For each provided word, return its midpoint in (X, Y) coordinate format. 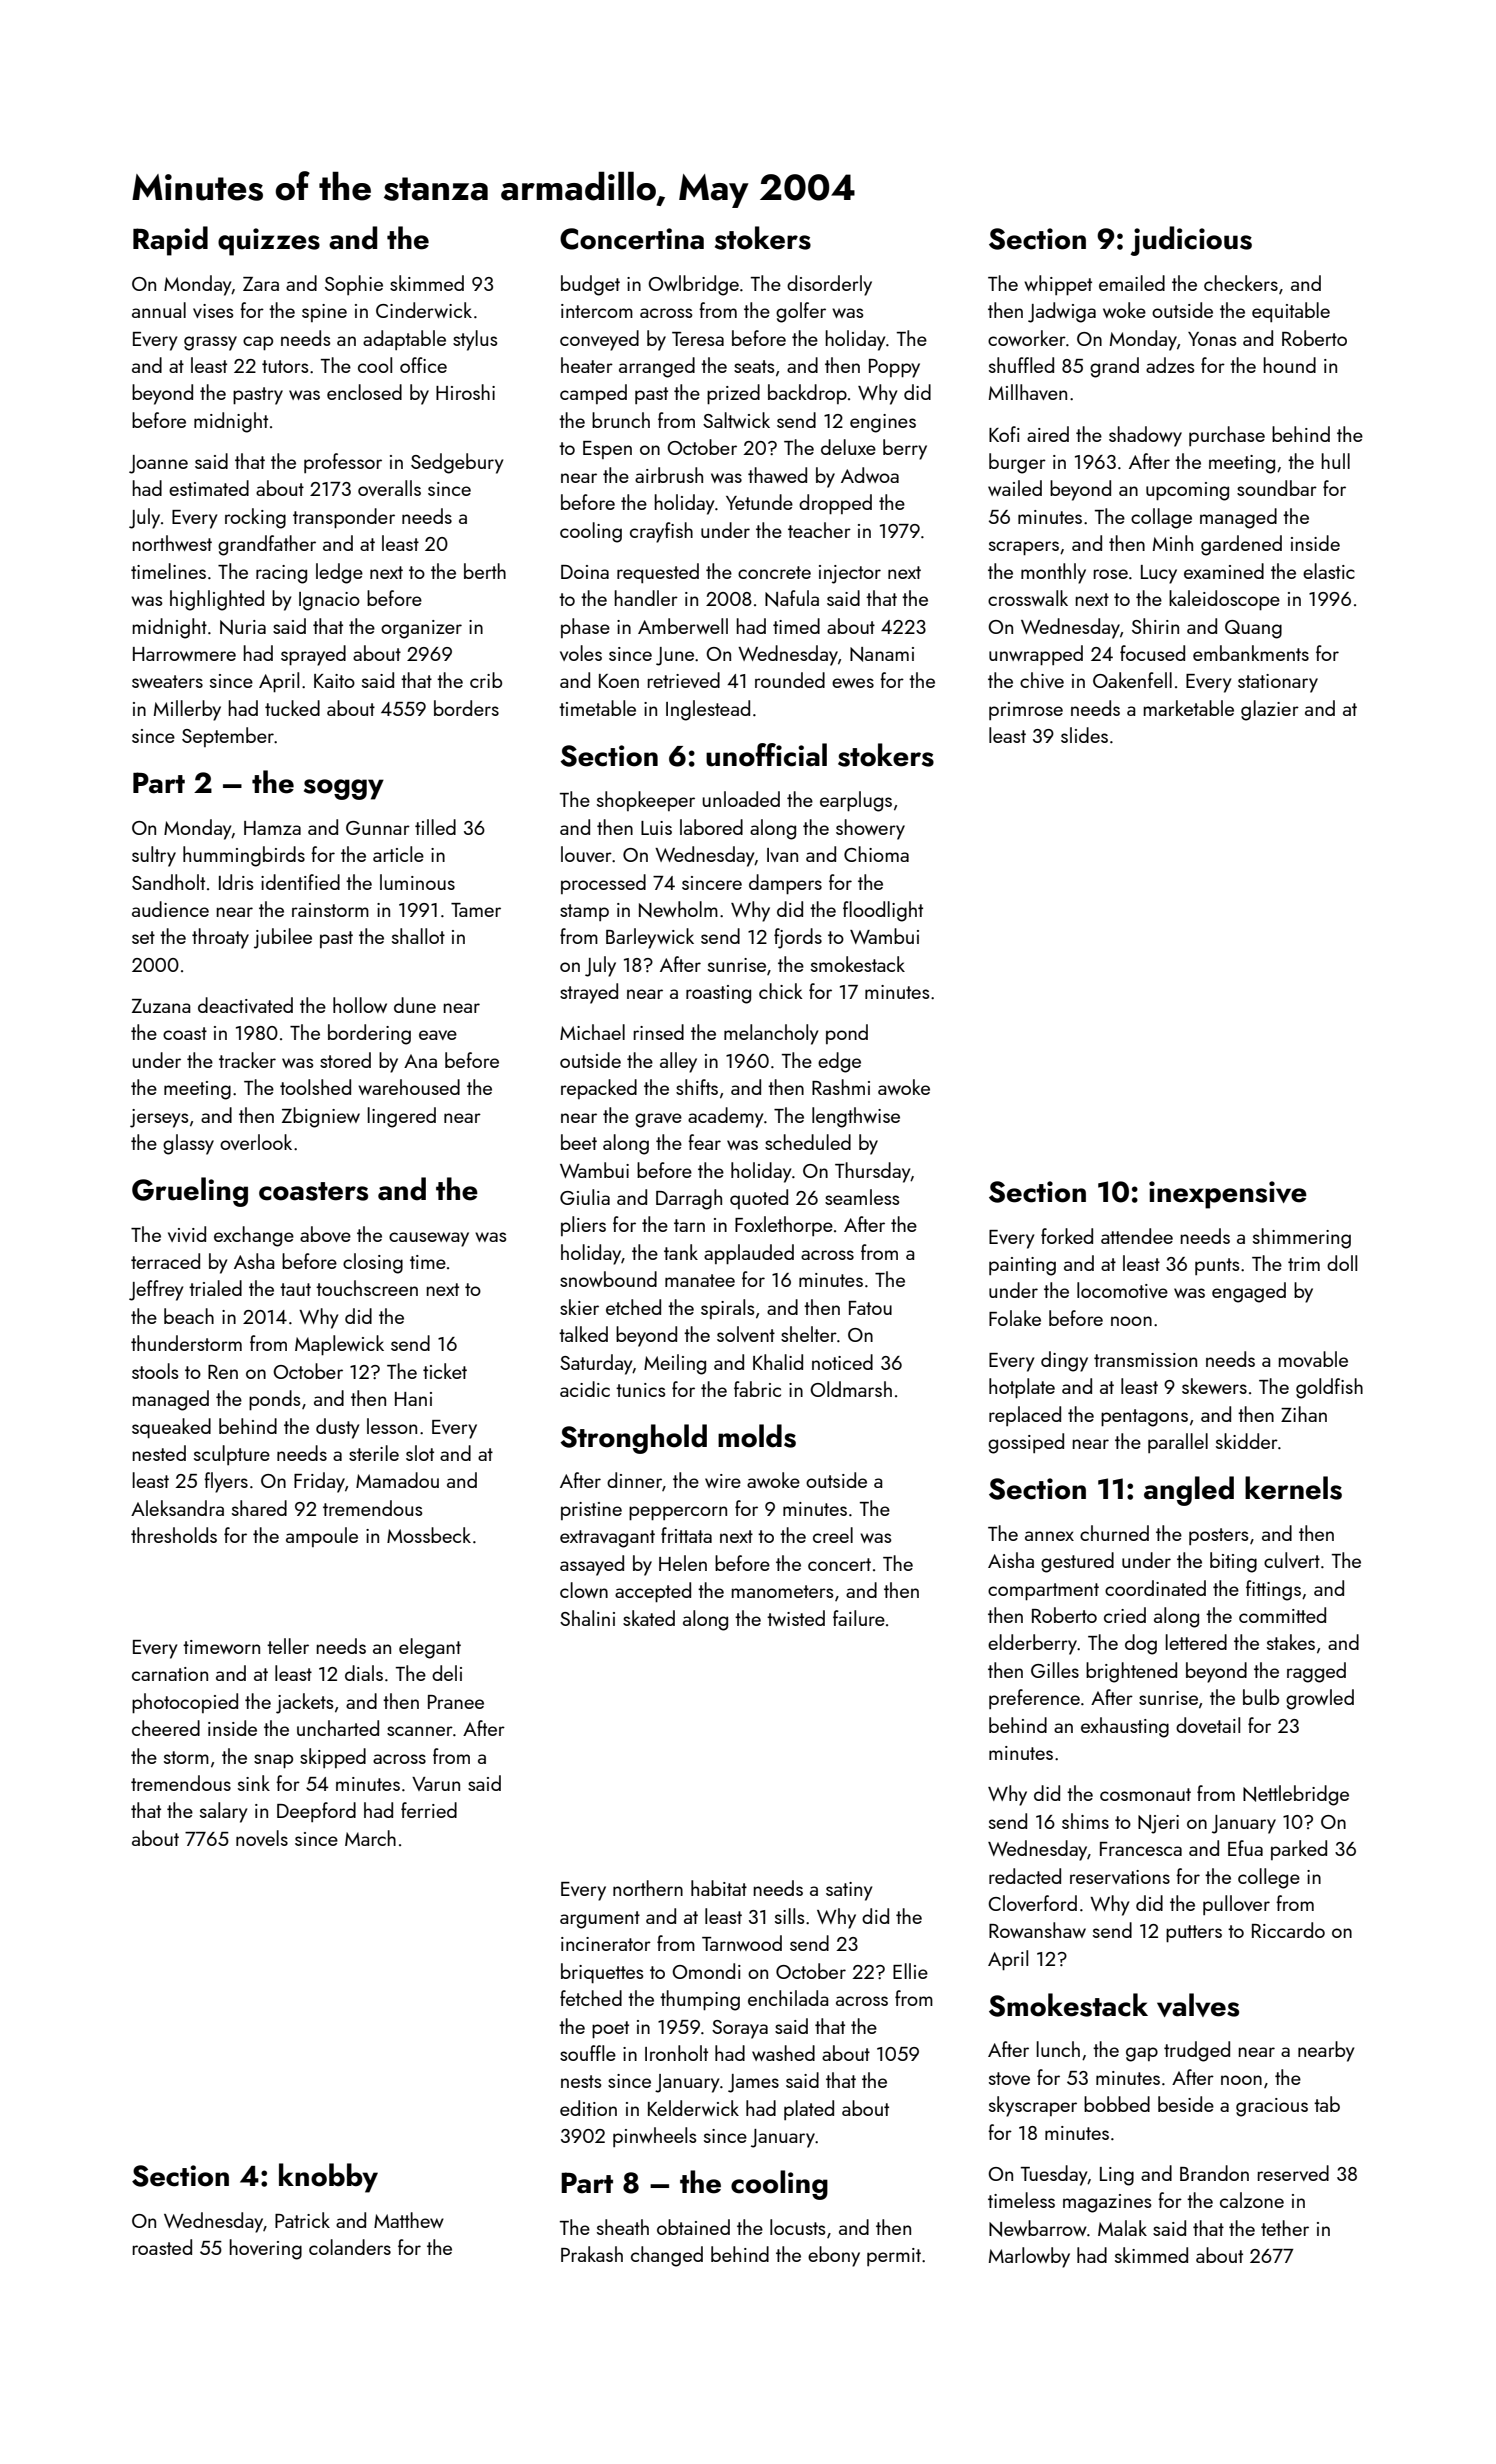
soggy (344, 789)
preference (1034, 1699)
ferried (429, 1810)
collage (1161, 518)
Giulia (585, 1197)
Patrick (302, 2220)
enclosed (364, 392)
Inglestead (708, 710)
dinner (634, 1480)
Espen (607, 450)
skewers (1214, 1386)
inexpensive (1228, 1195)
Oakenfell (1132, 680)
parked (1299, 1850)
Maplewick (339, 1345)
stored (345, 1060)
